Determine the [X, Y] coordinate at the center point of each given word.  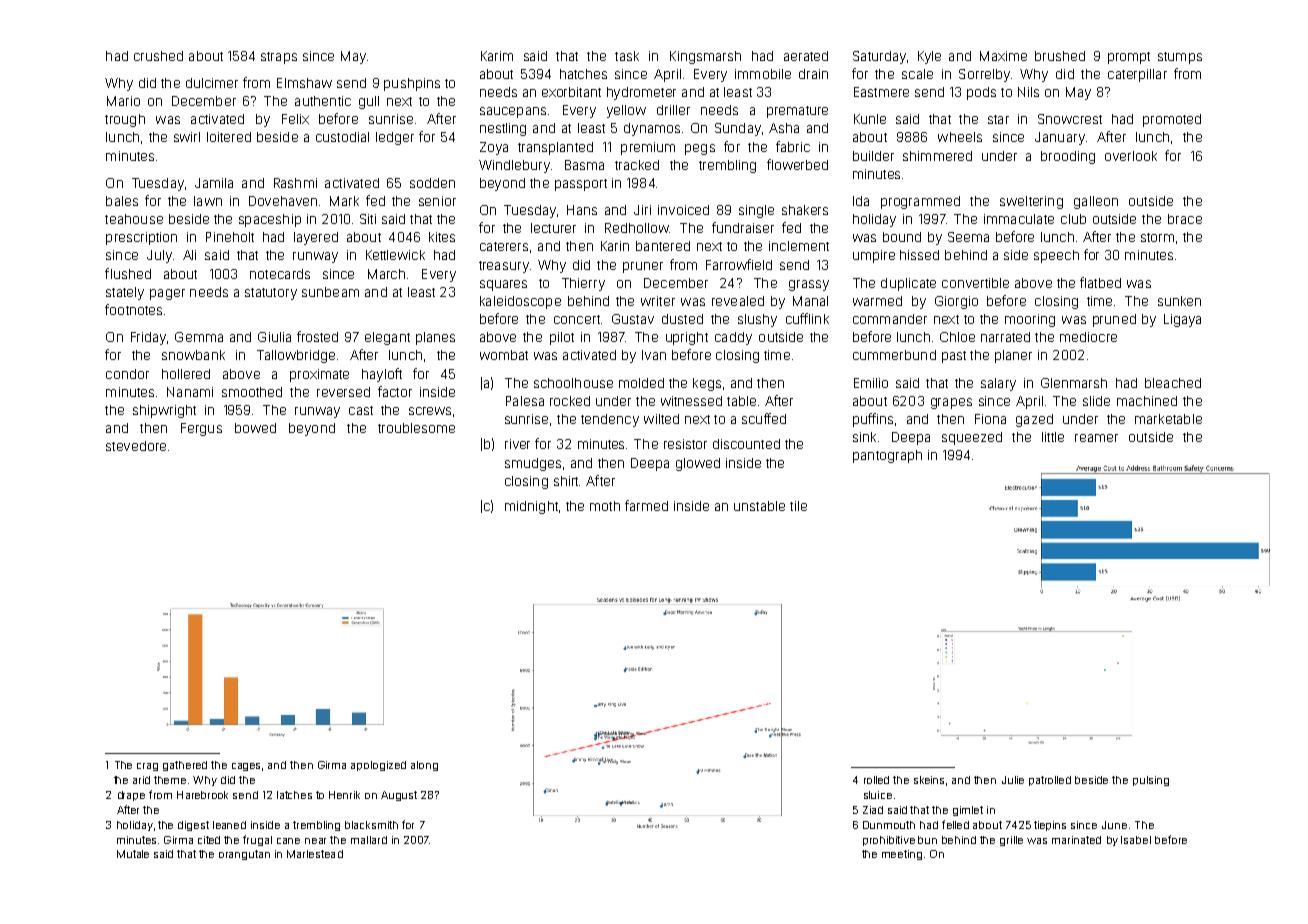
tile [798, 506]
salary [998, 384]
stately [125, 293]
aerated [806, 56]
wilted [661, 419]
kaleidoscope [520, 302]
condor [127, 374]
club [1073, 219]
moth [605, 506]
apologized [378, 766]
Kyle [929, 57]
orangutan [244, 855]
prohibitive [889, 841]
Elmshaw [304, 83]
